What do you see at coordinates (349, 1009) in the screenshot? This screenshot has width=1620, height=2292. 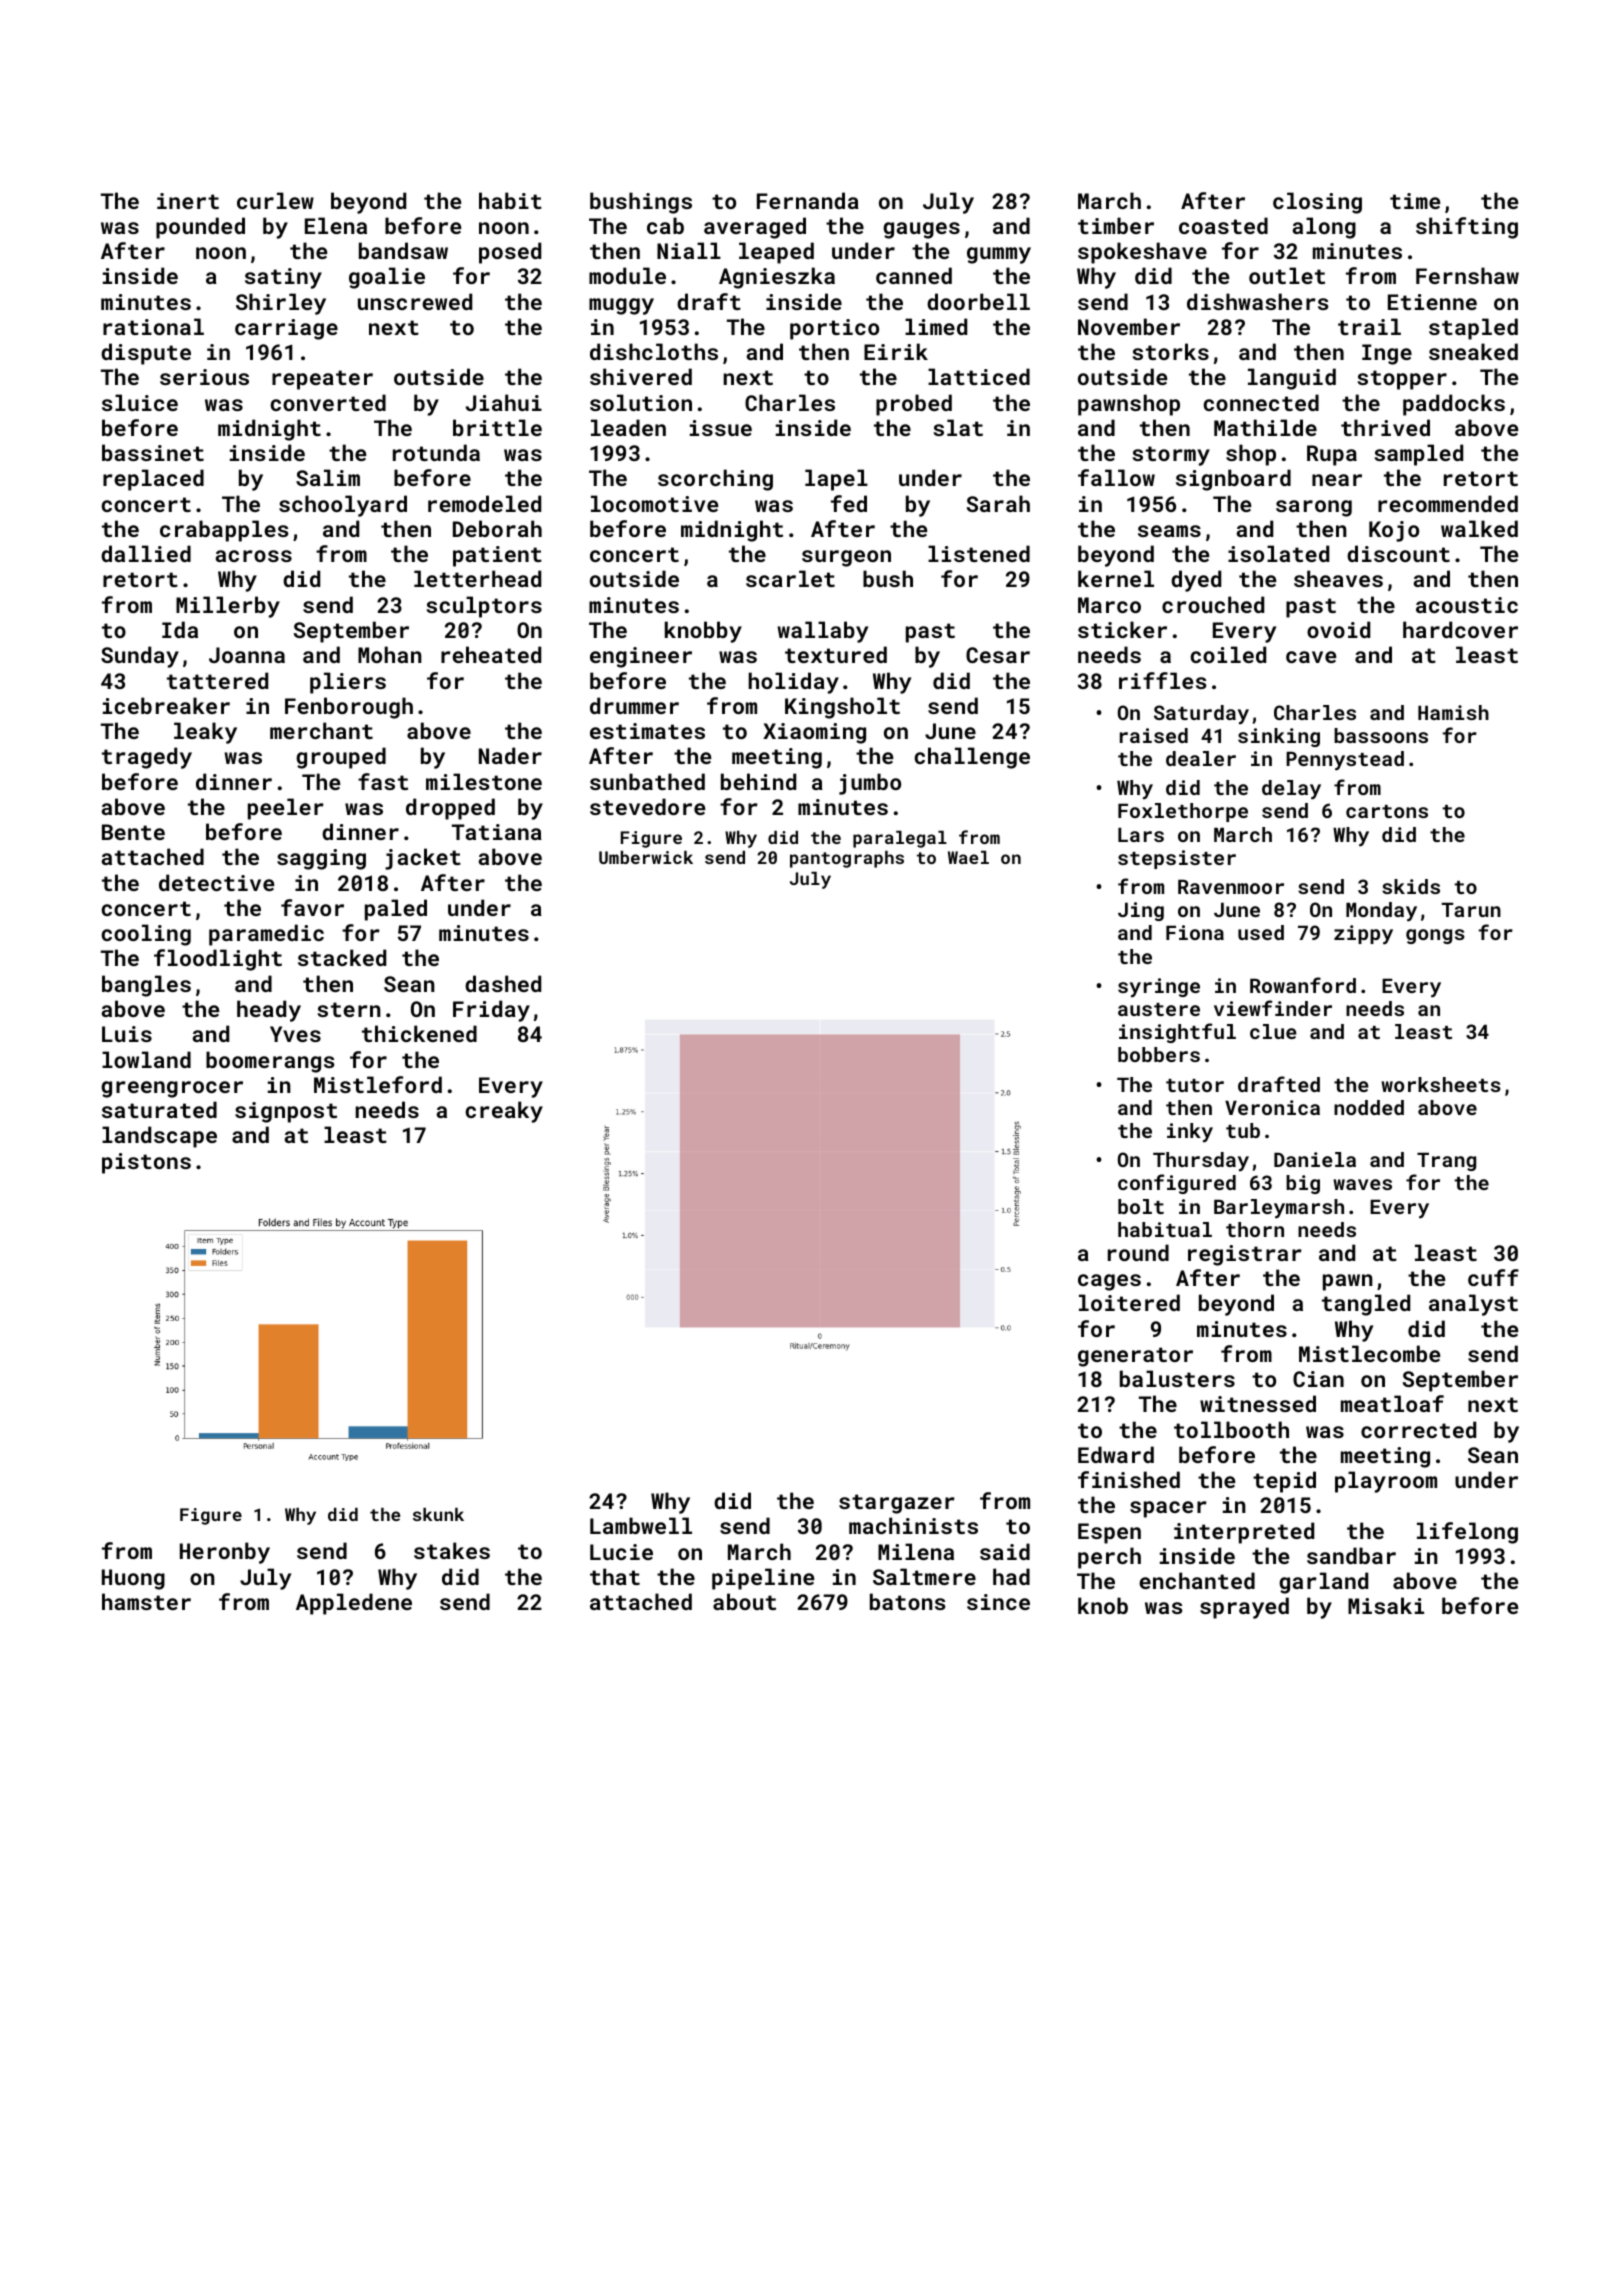 I see `stern` at bounding box center [349, 1009].
